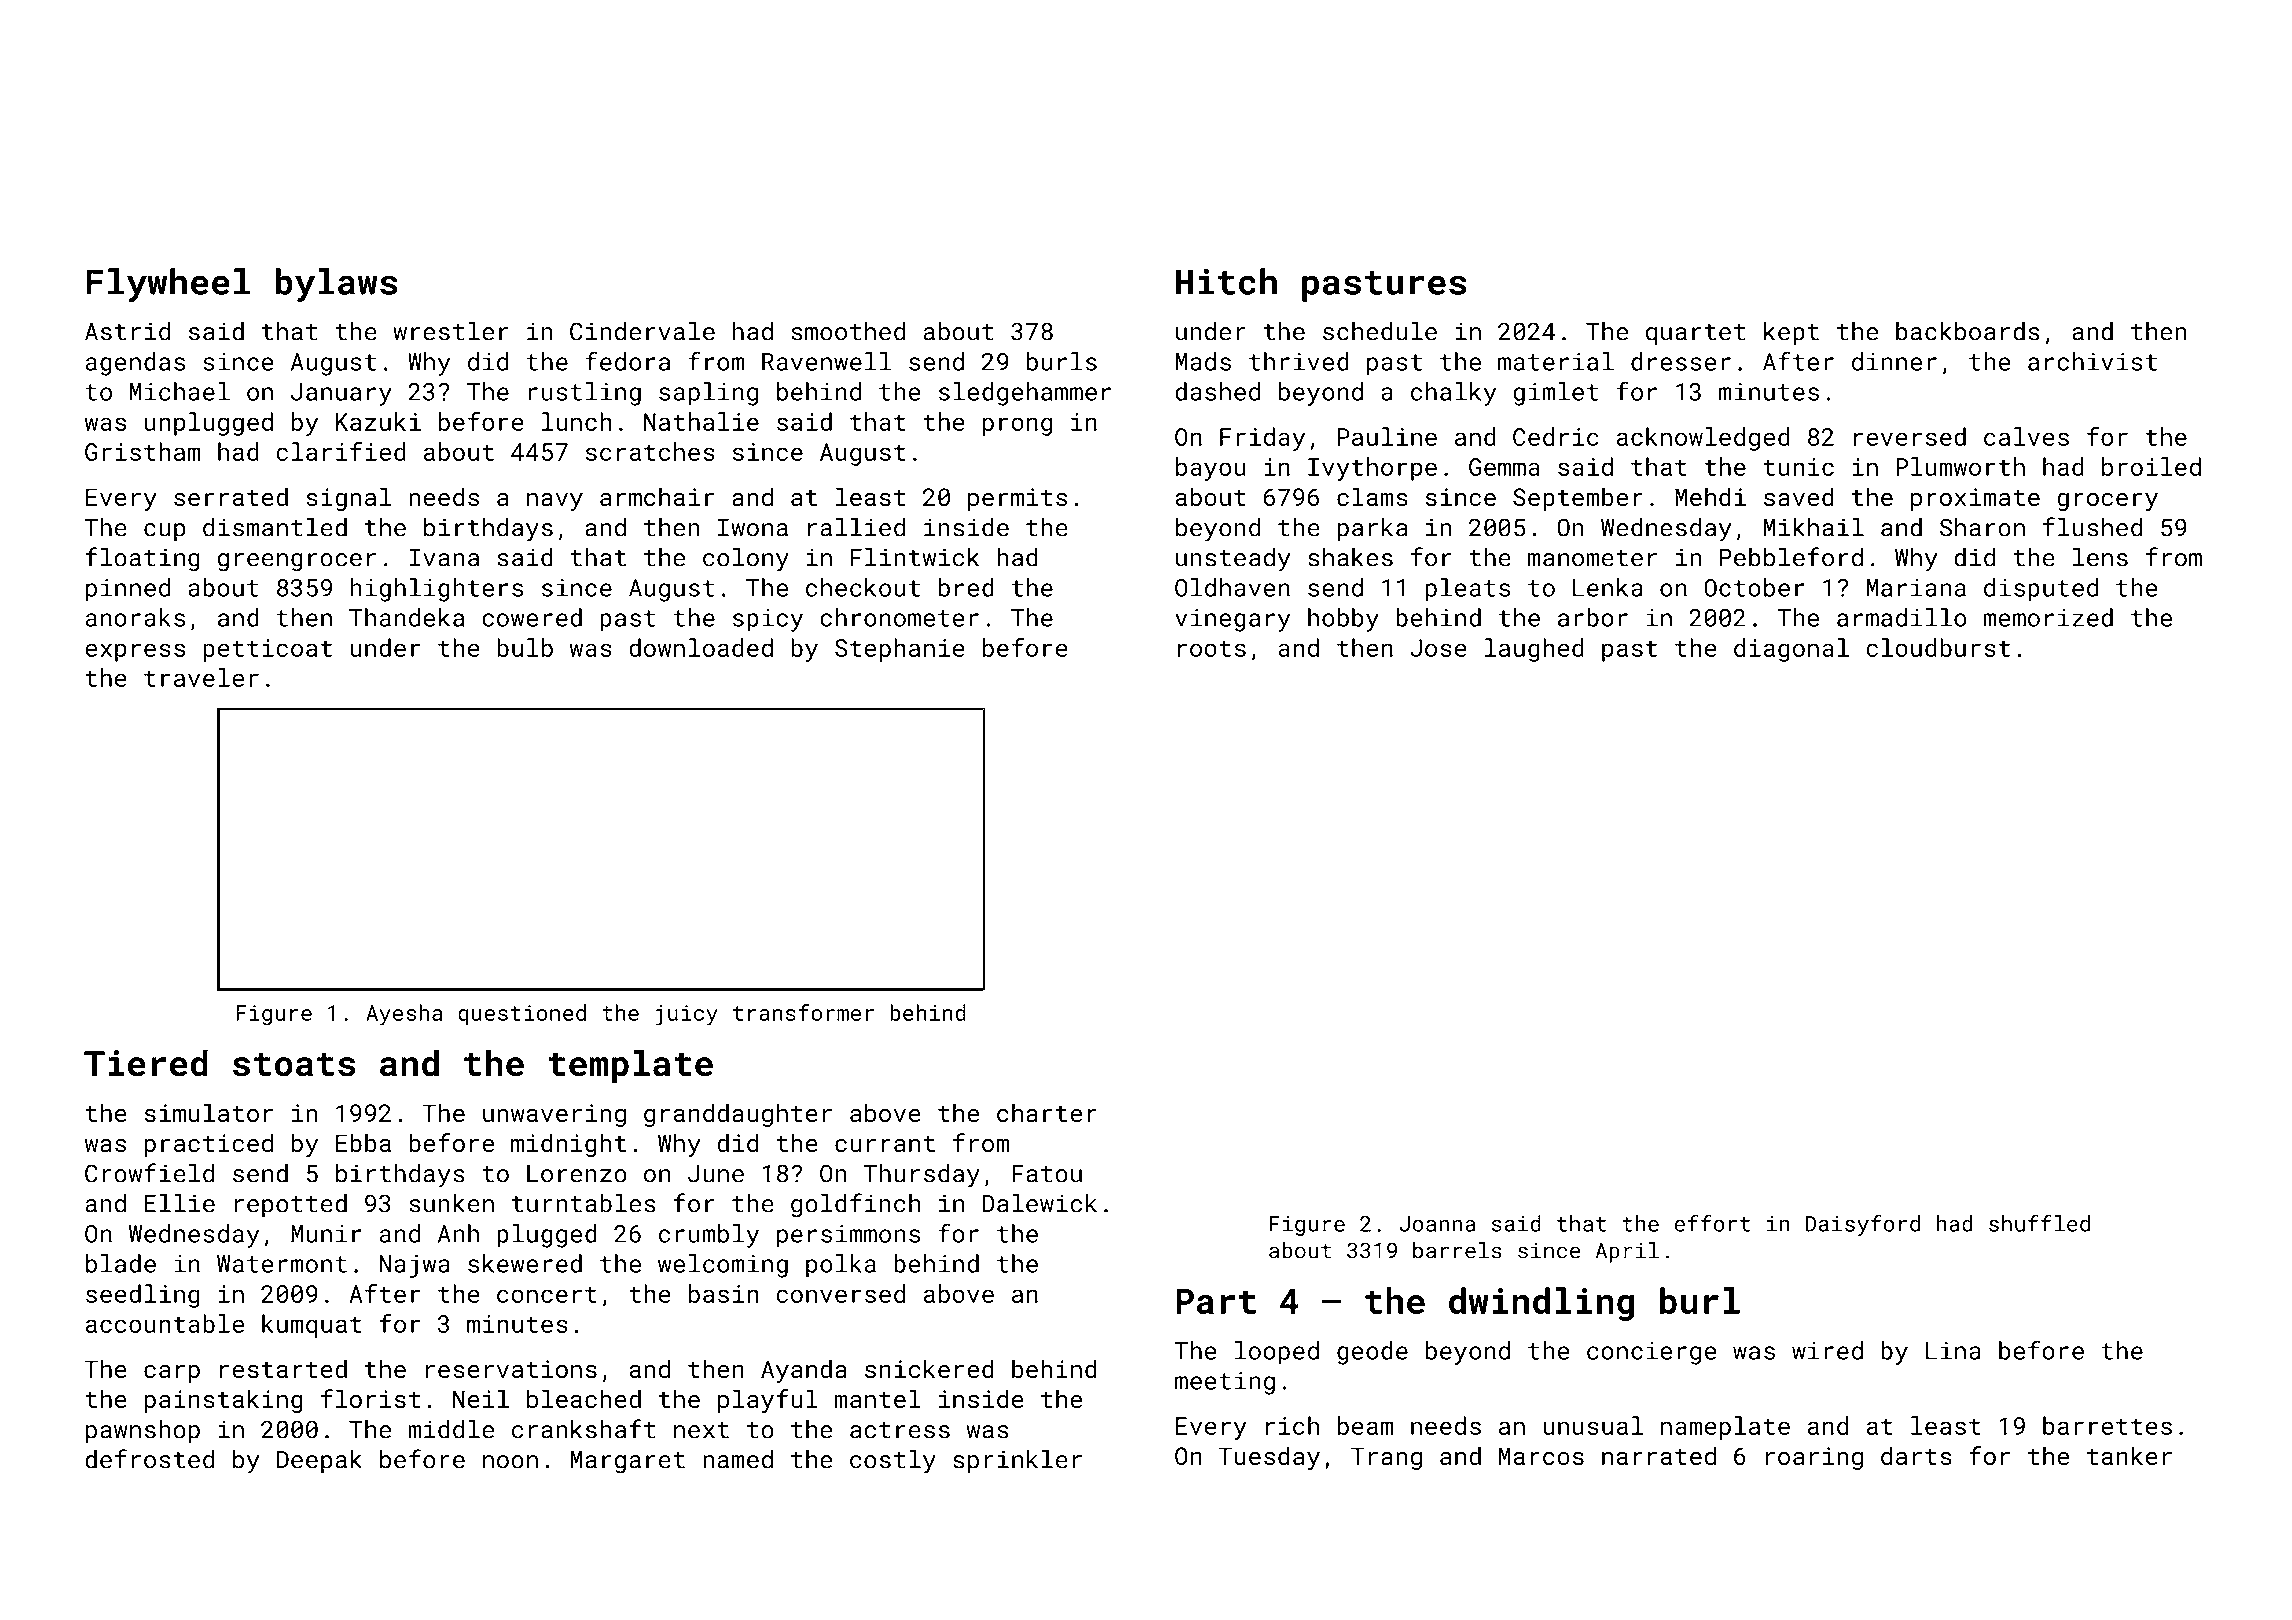 Image resolution: width=2292 pixels, height=1620 pixels. Describe the element at coordinates (893, 1462) in the image. I see `costly` at that location.
